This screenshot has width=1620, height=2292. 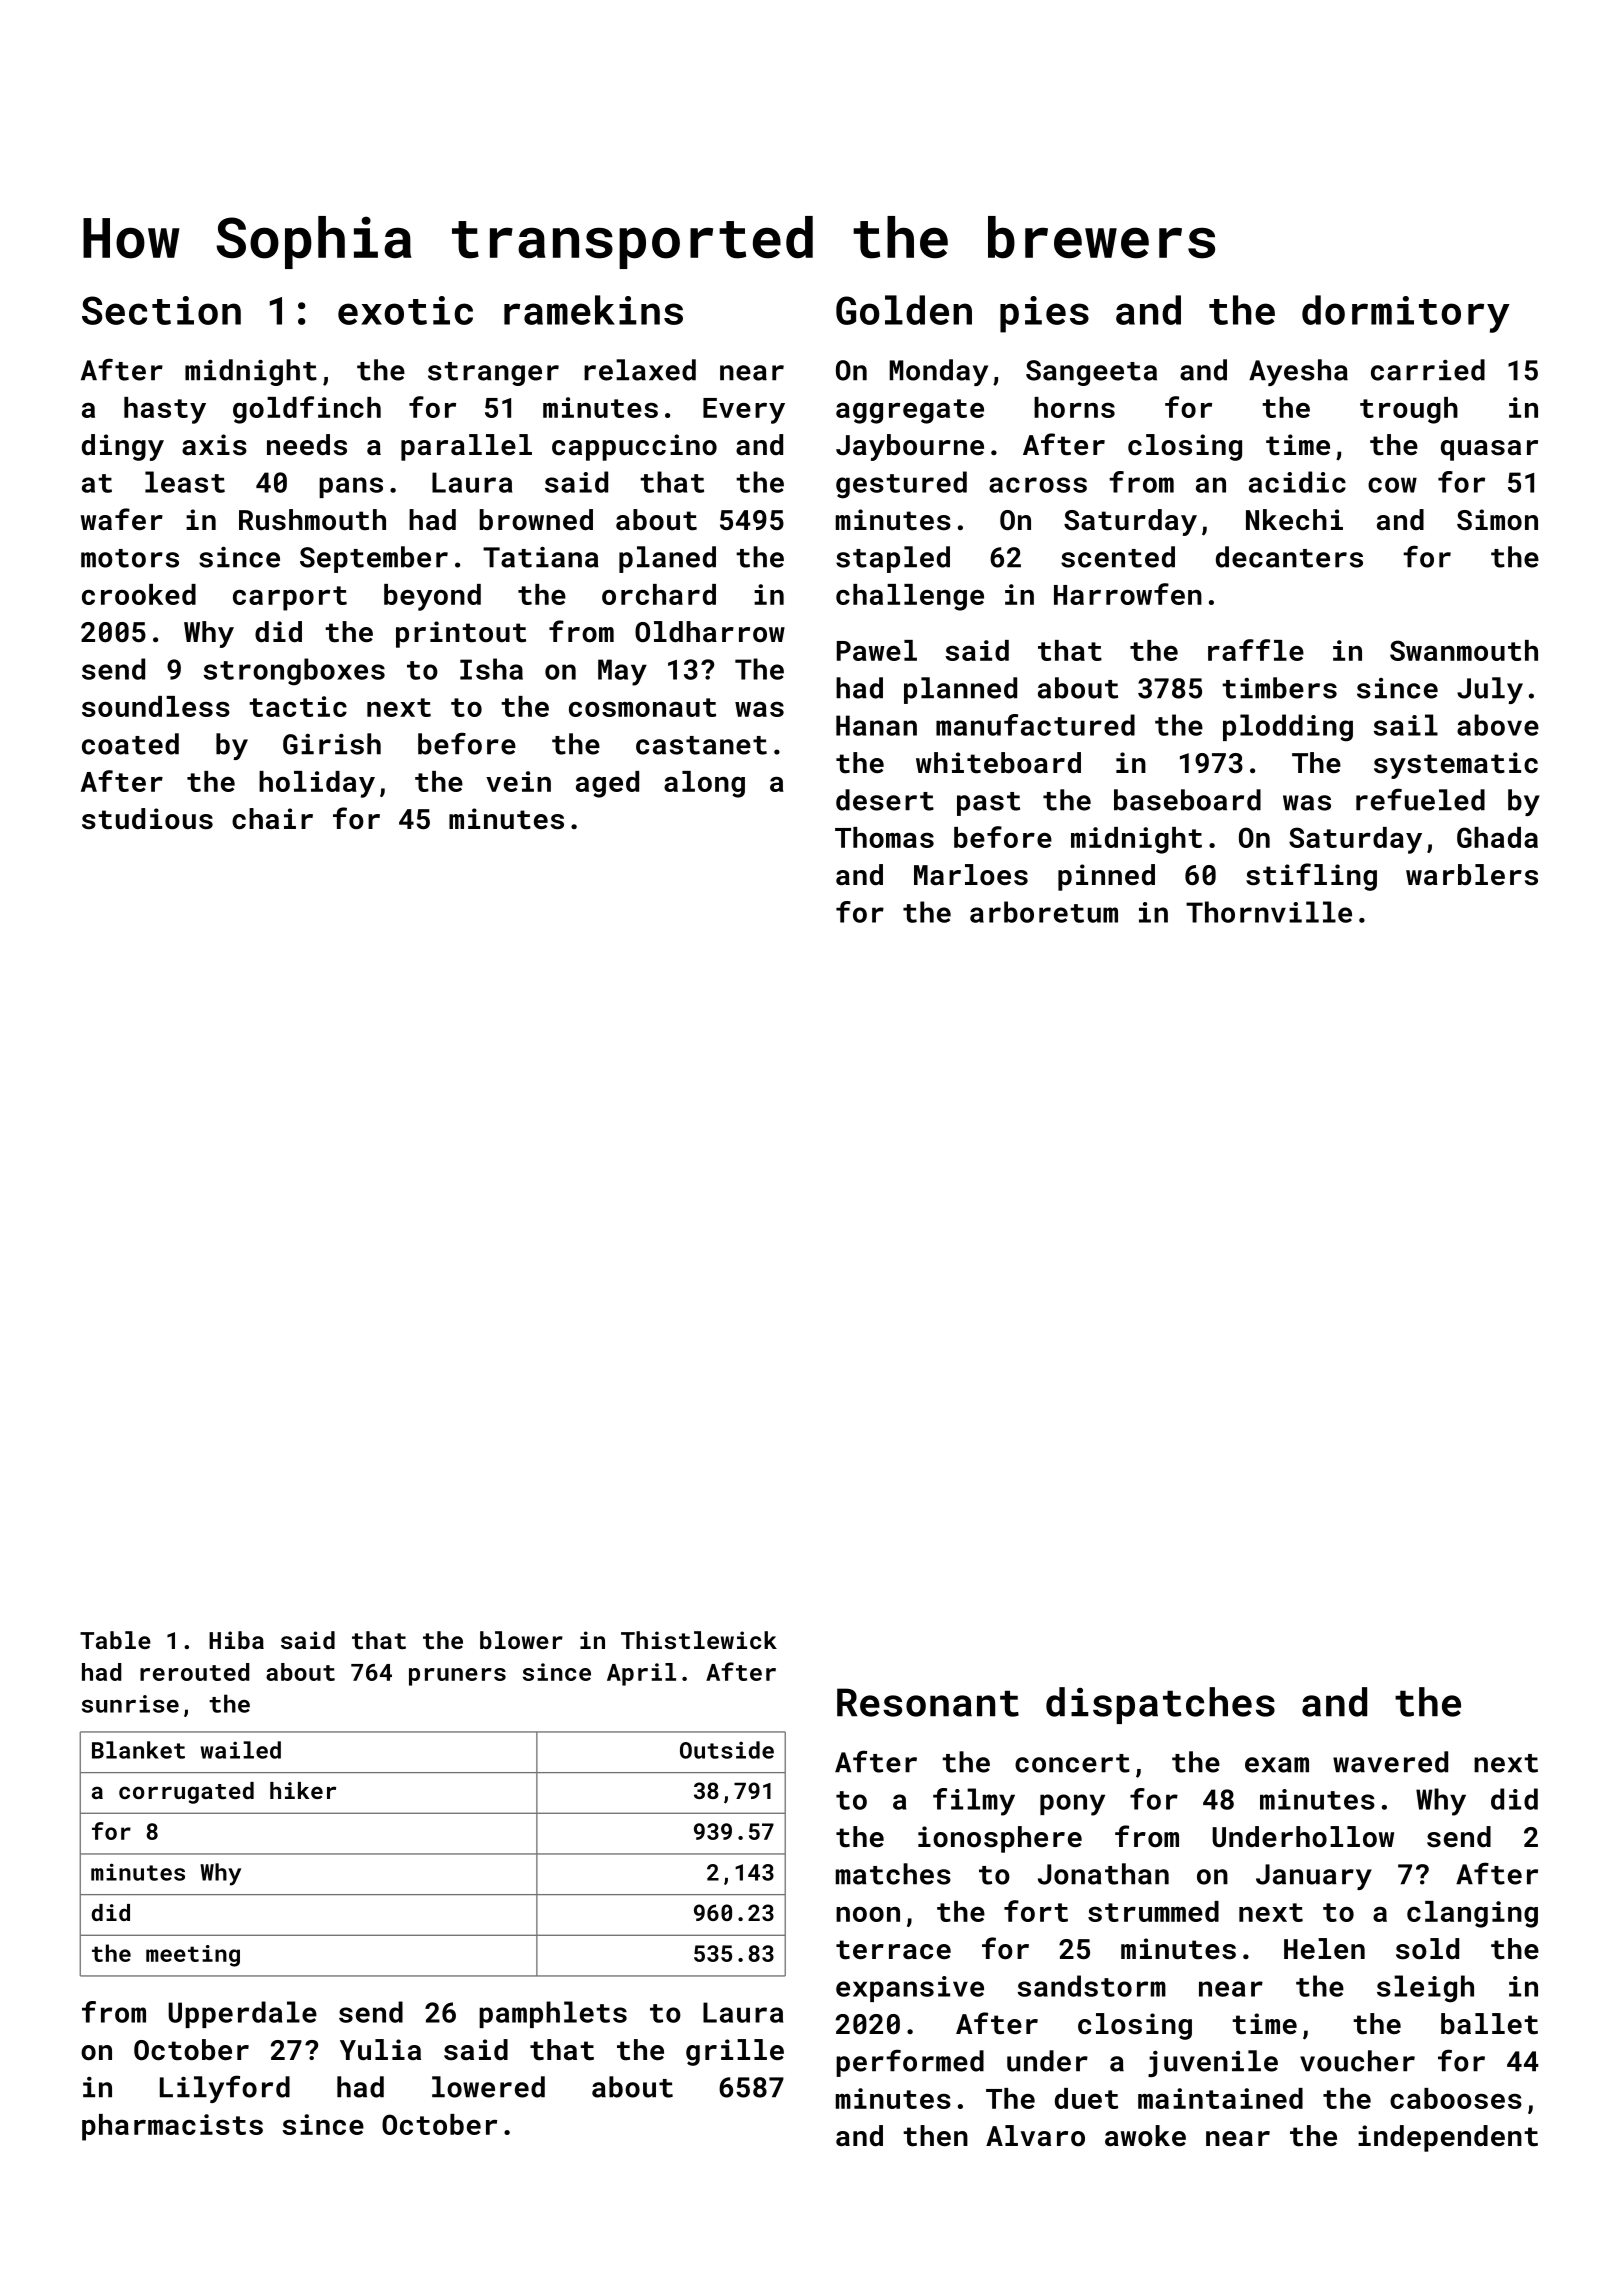 I want to click on Thomas, so click(x=884, y=837).
